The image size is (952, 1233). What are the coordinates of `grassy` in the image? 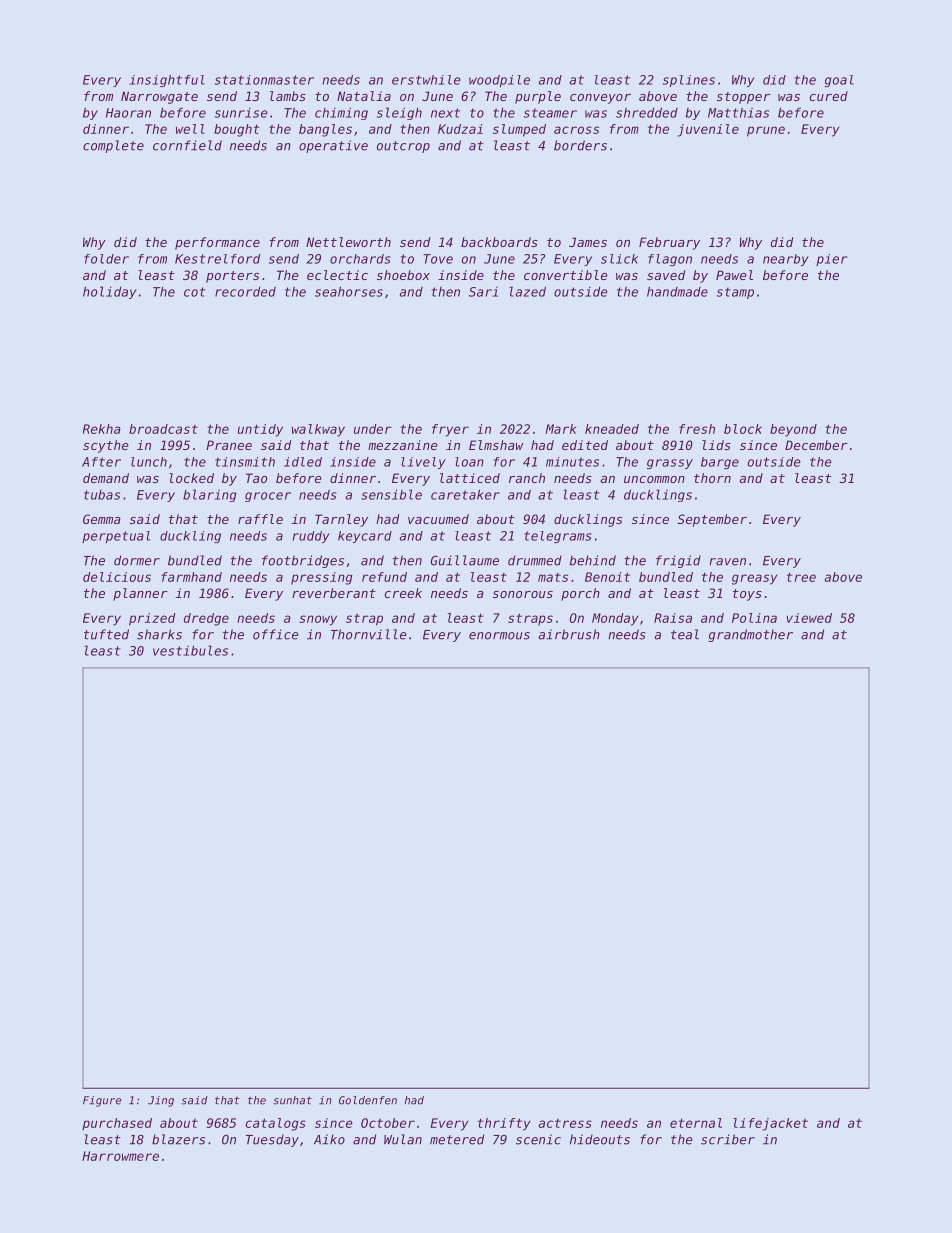 It's located at (670, 464).
